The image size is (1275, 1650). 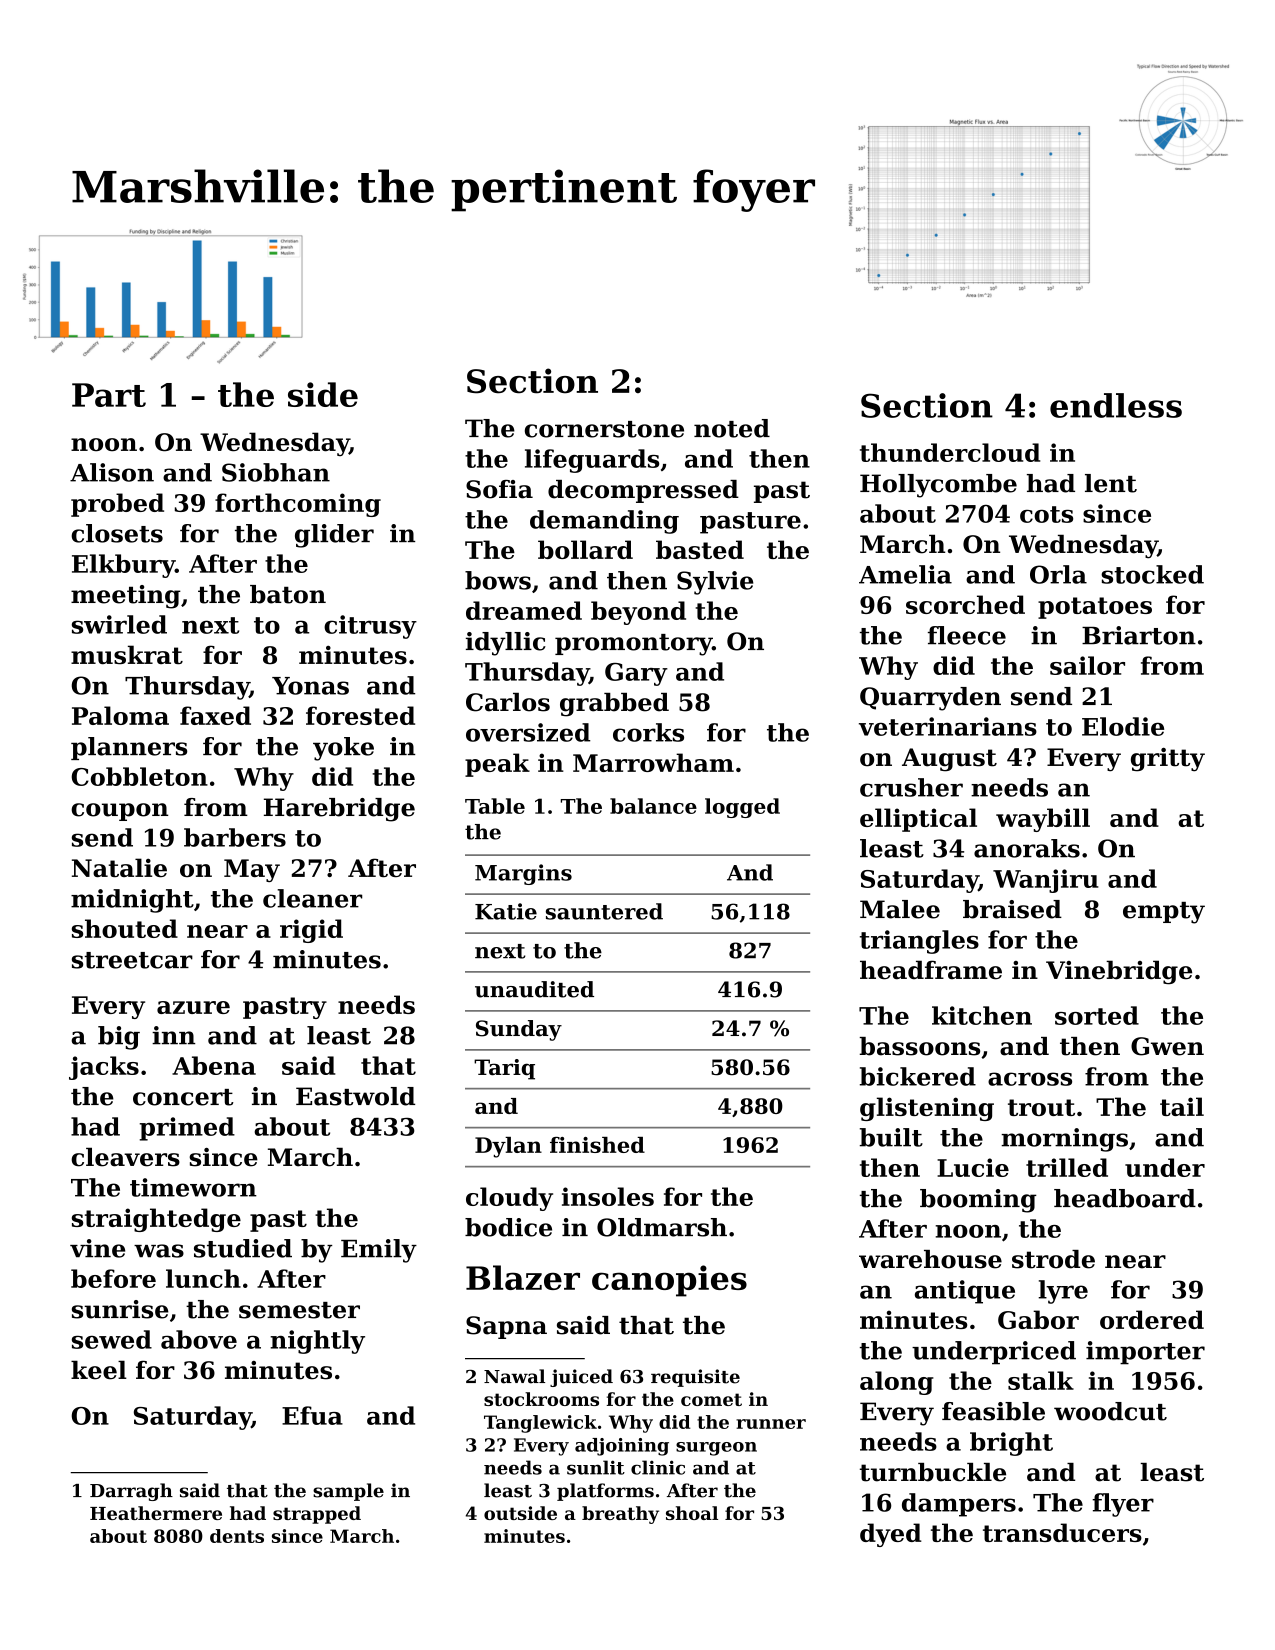 I want to click on keel, so click(x=99, y=1370).
